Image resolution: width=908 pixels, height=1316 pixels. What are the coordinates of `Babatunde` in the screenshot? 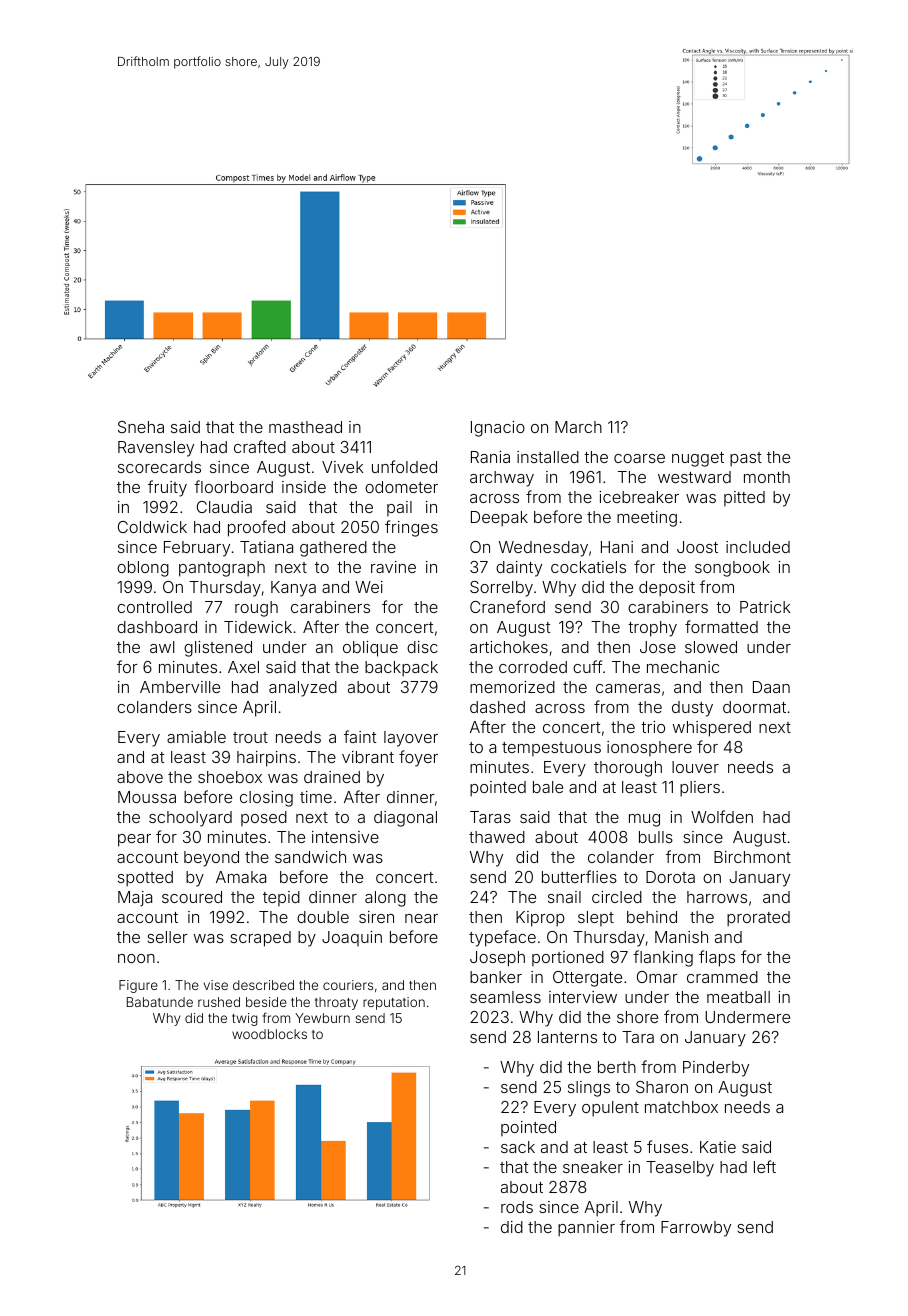 It's located at (160, 1002).
